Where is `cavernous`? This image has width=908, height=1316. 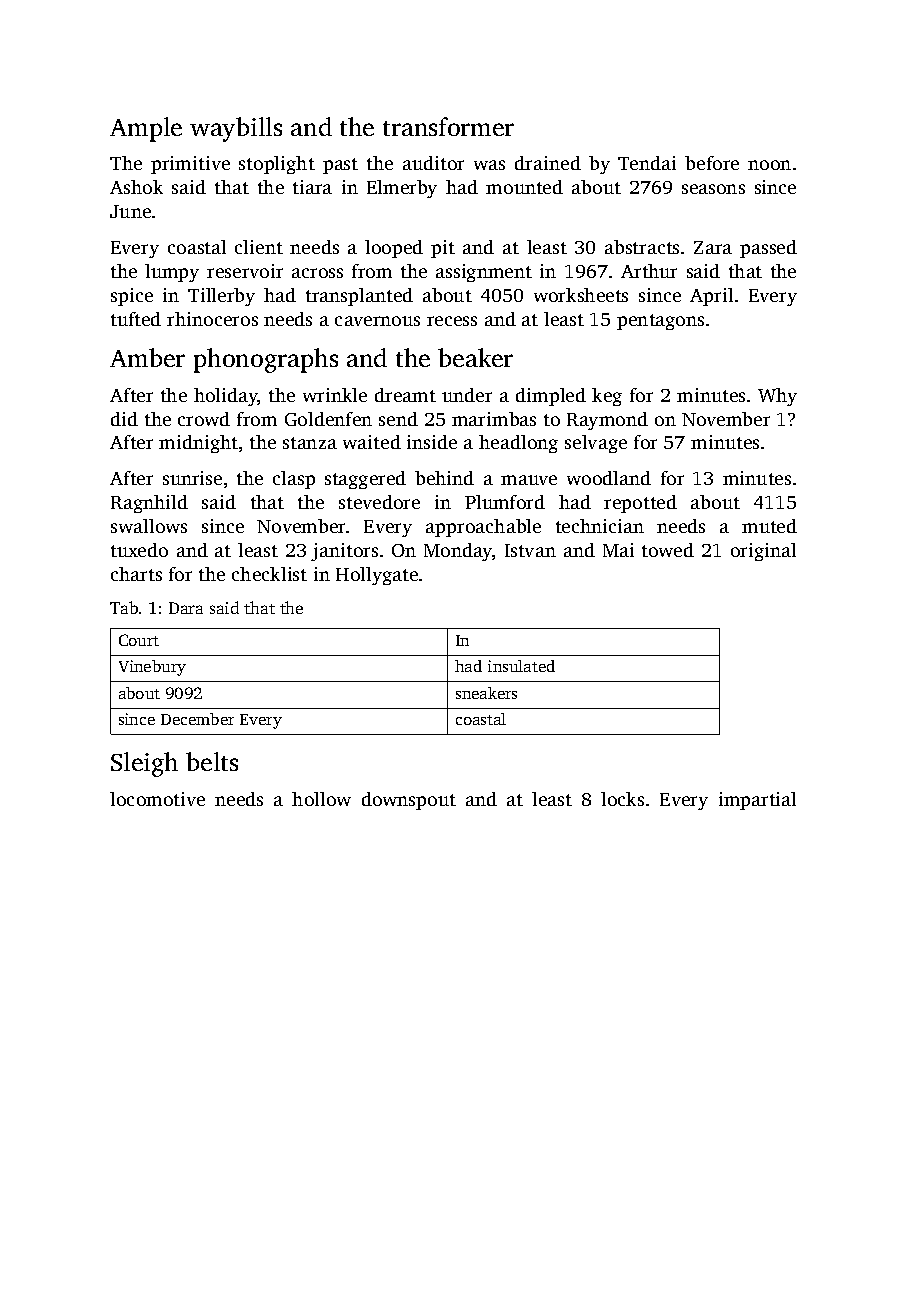 cavernous is located at coordinates (377, 321).
